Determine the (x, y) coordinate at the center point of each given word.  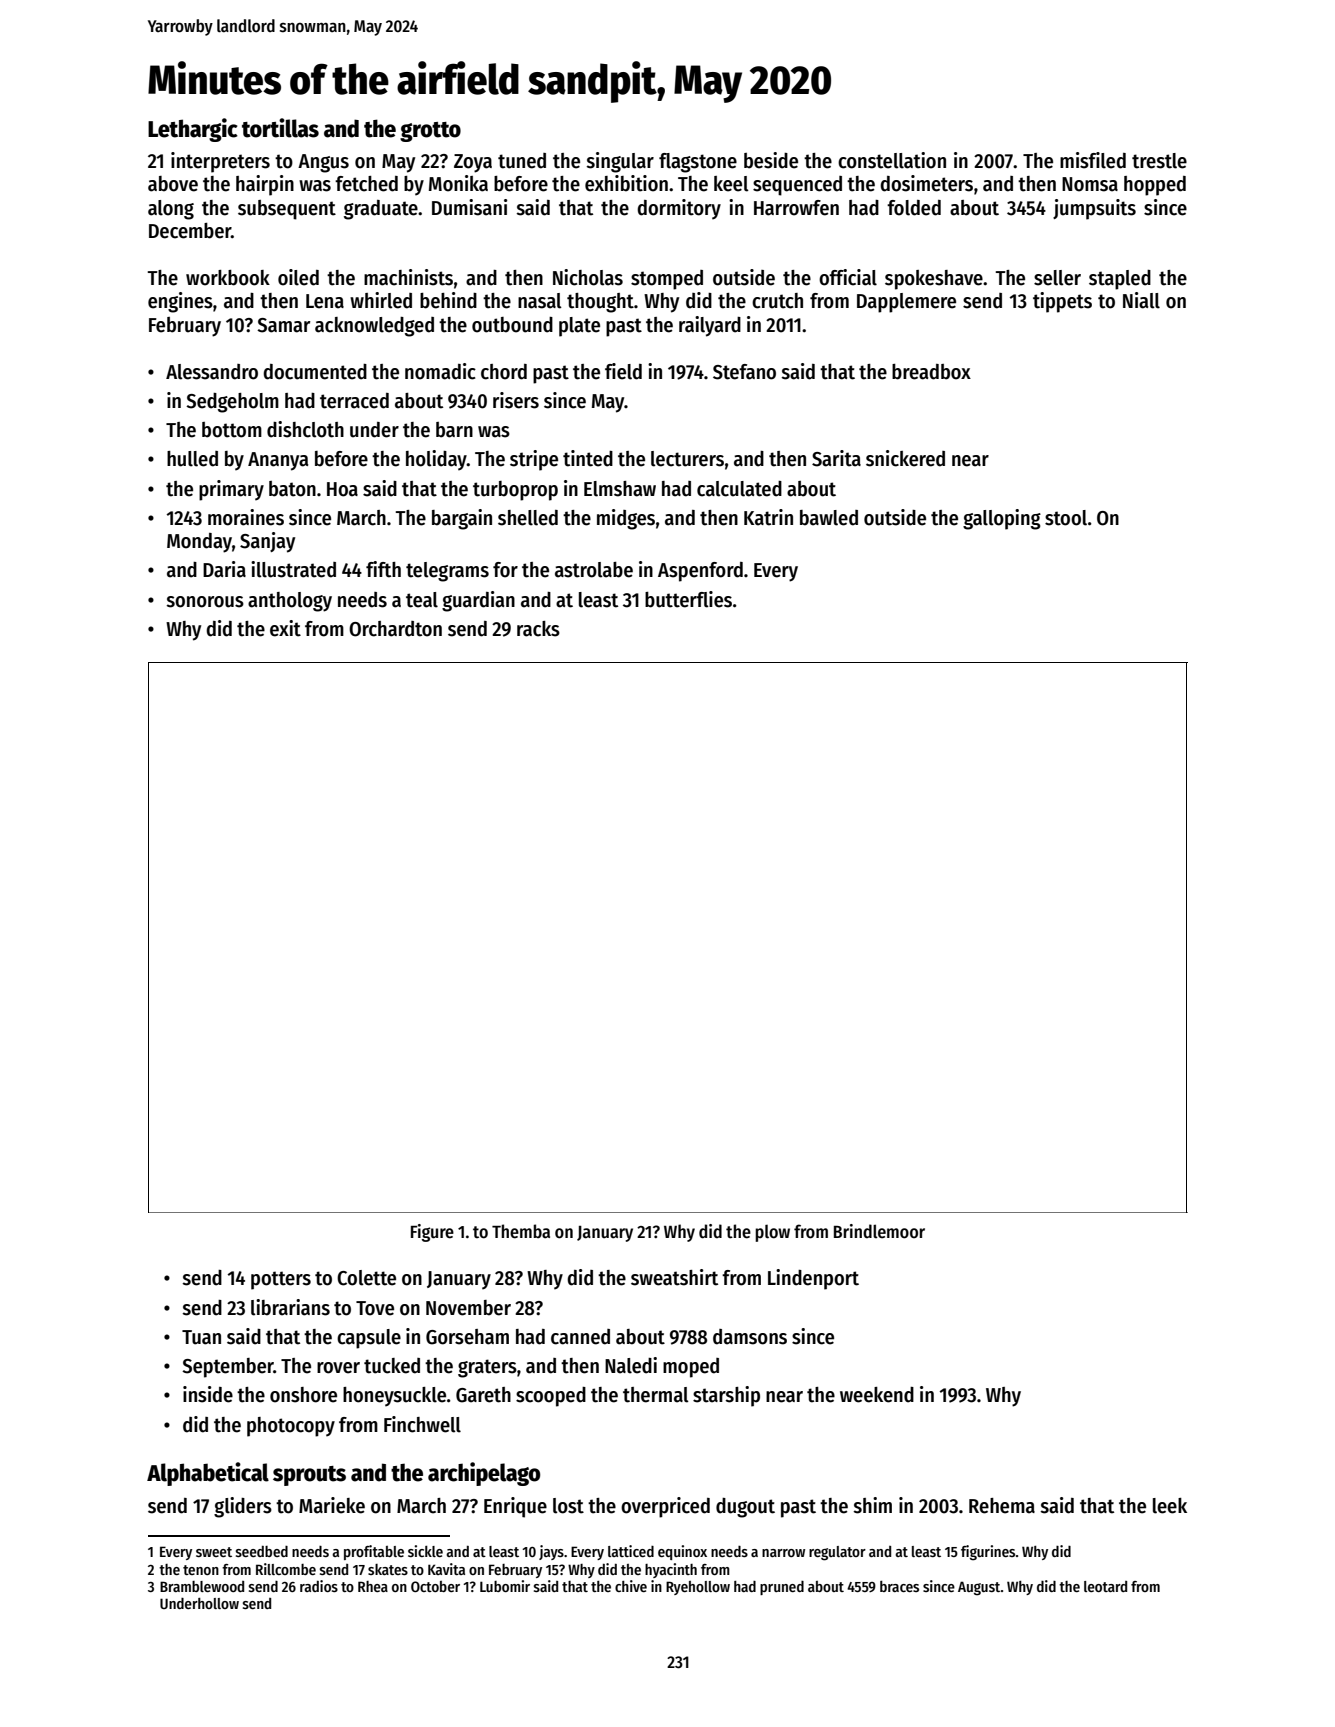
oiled (298, 277)
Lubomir (505, 1586)
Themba (521, 1231)
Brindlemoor (879, 1231)
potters (281, 1280)
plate (579, 327)
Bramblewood (202, 1586)
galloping (1002, 519)
